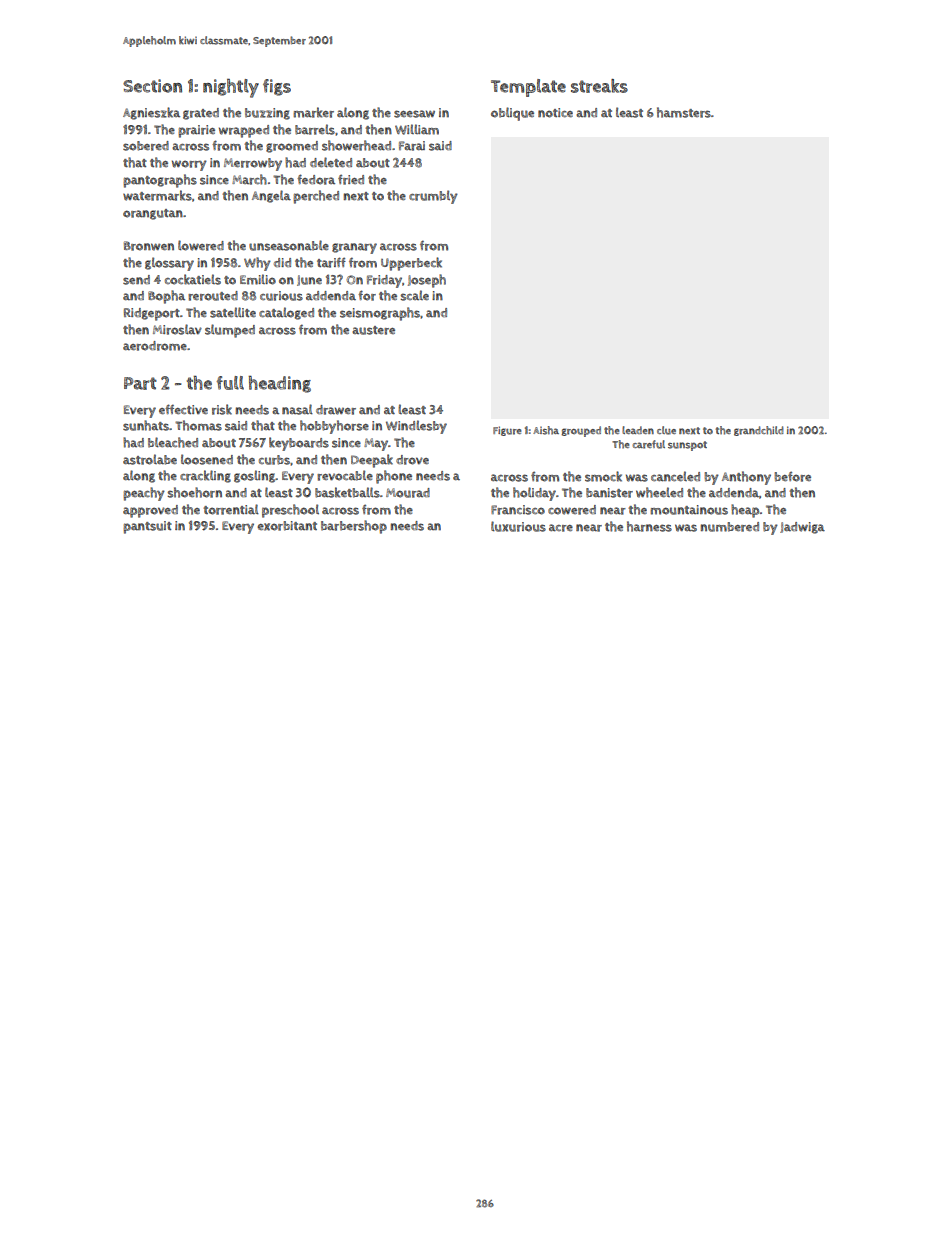 The height and width of the screenshot is (1233, 952). Describe the element at coordinates (189, 165) in the screenshot. I see `worry` at that location.
